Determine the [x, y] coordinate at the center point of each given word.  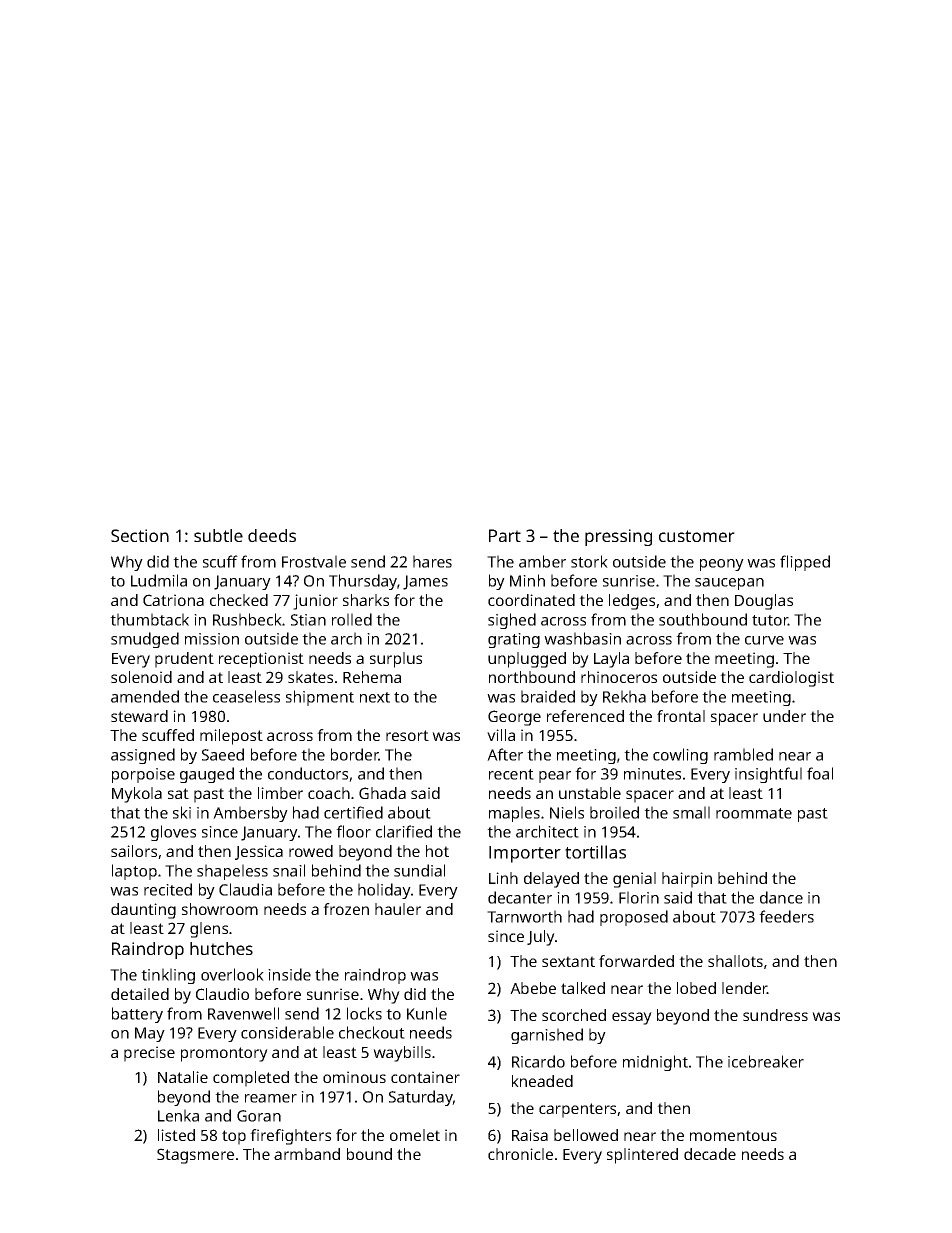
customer [697, 536]
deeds [272, 535]
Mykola [137, 795]
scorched [574, 1015]
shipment [320, 698]
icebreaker [766, 1061]
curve [764, 640]
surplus [396, 660]
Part [505, 535]
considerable [287, 1032]
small [691, 812]
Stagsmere [195, 1156]
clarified [404, 831]
